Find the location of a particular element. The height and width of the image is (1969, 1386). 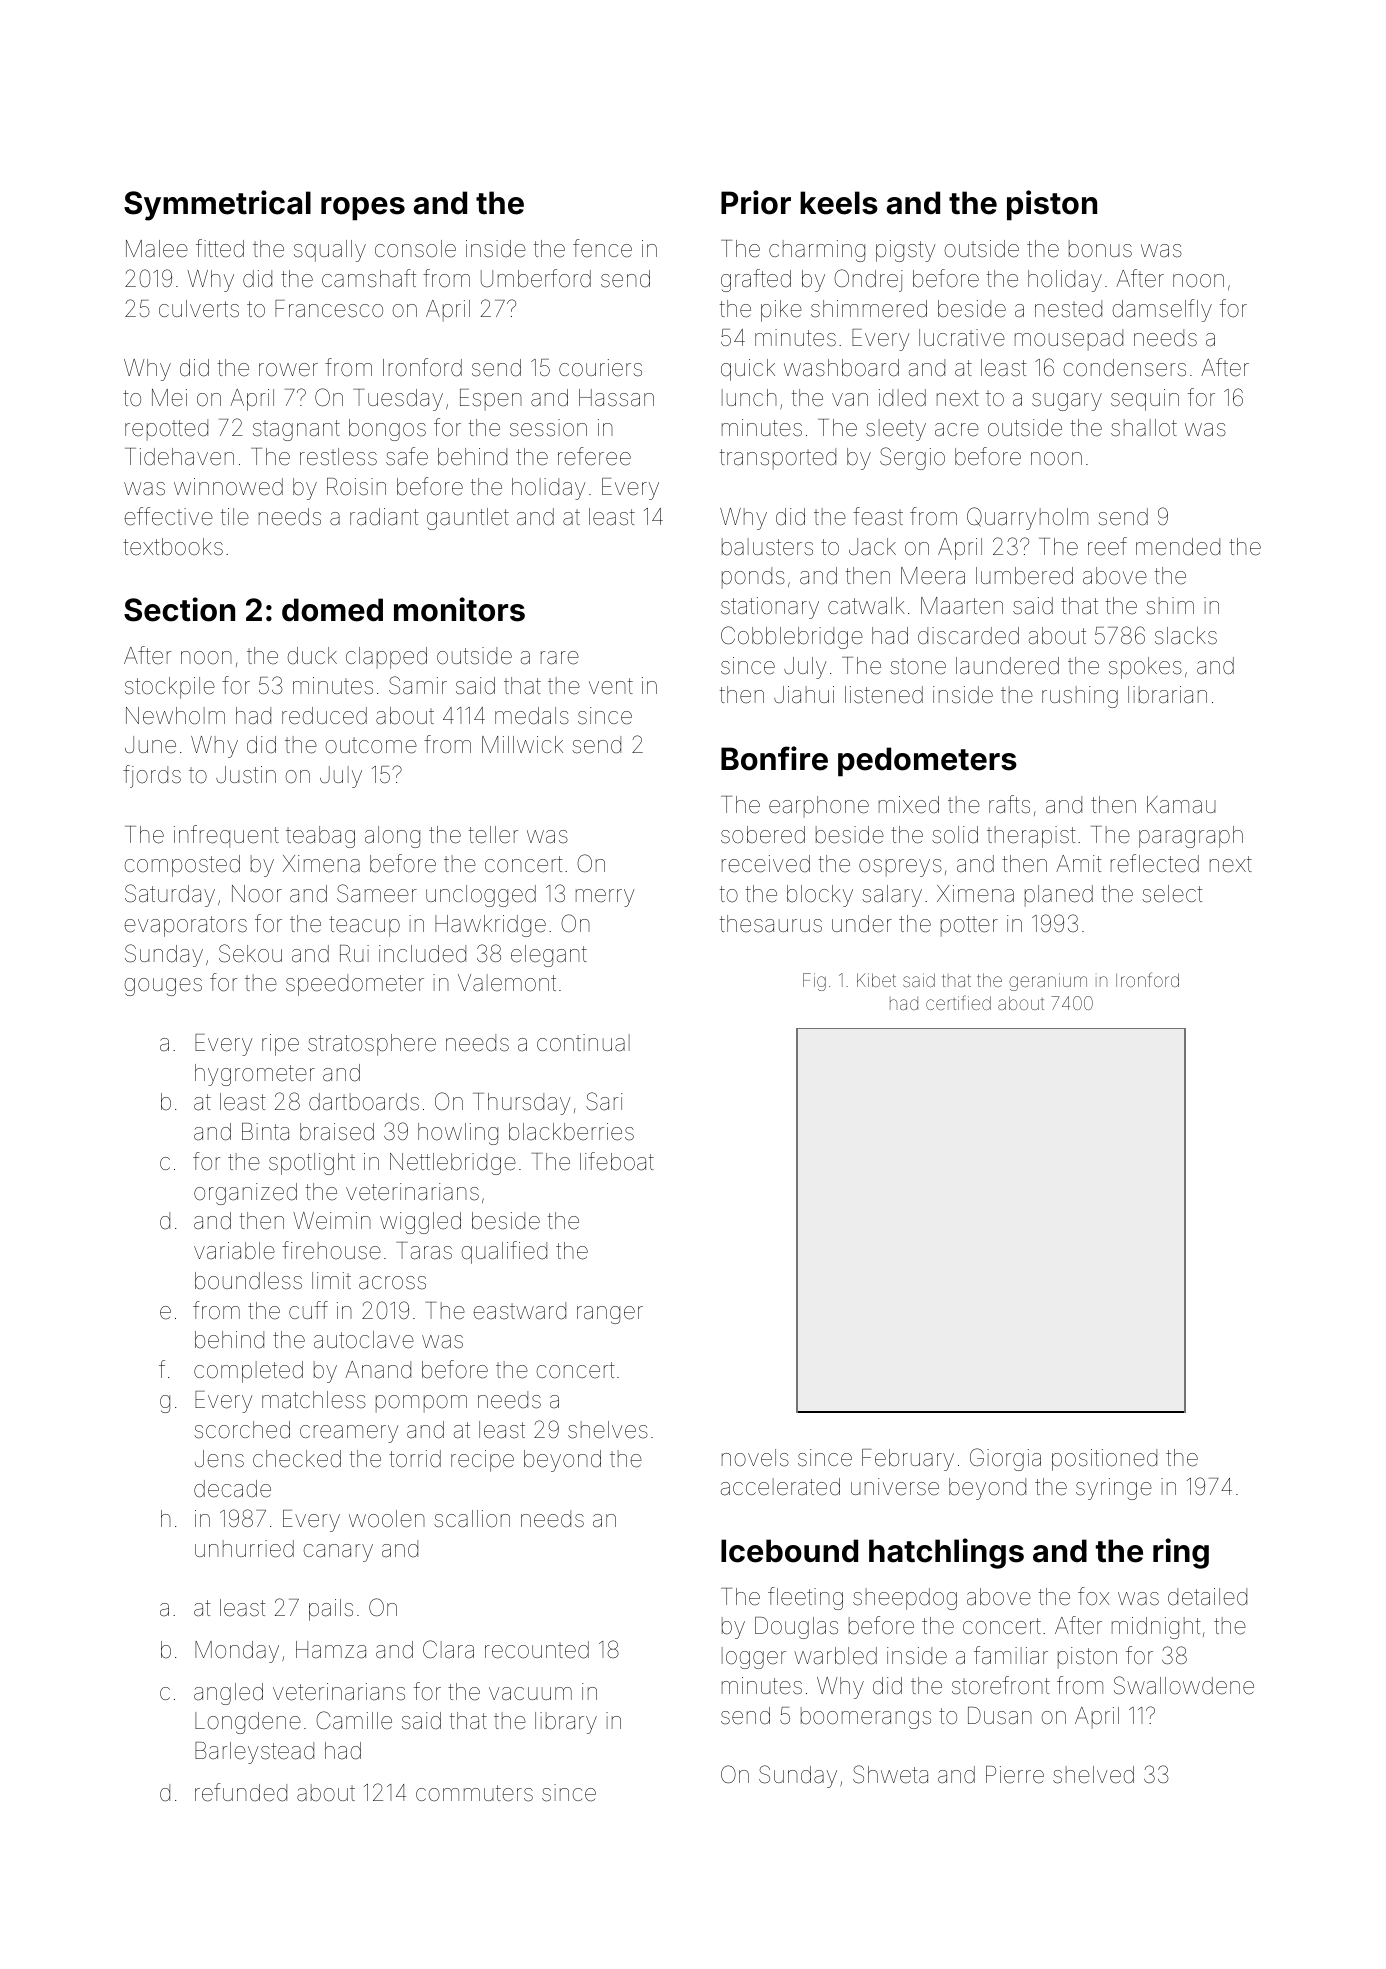

select is located at coordinates (1172, 894).
